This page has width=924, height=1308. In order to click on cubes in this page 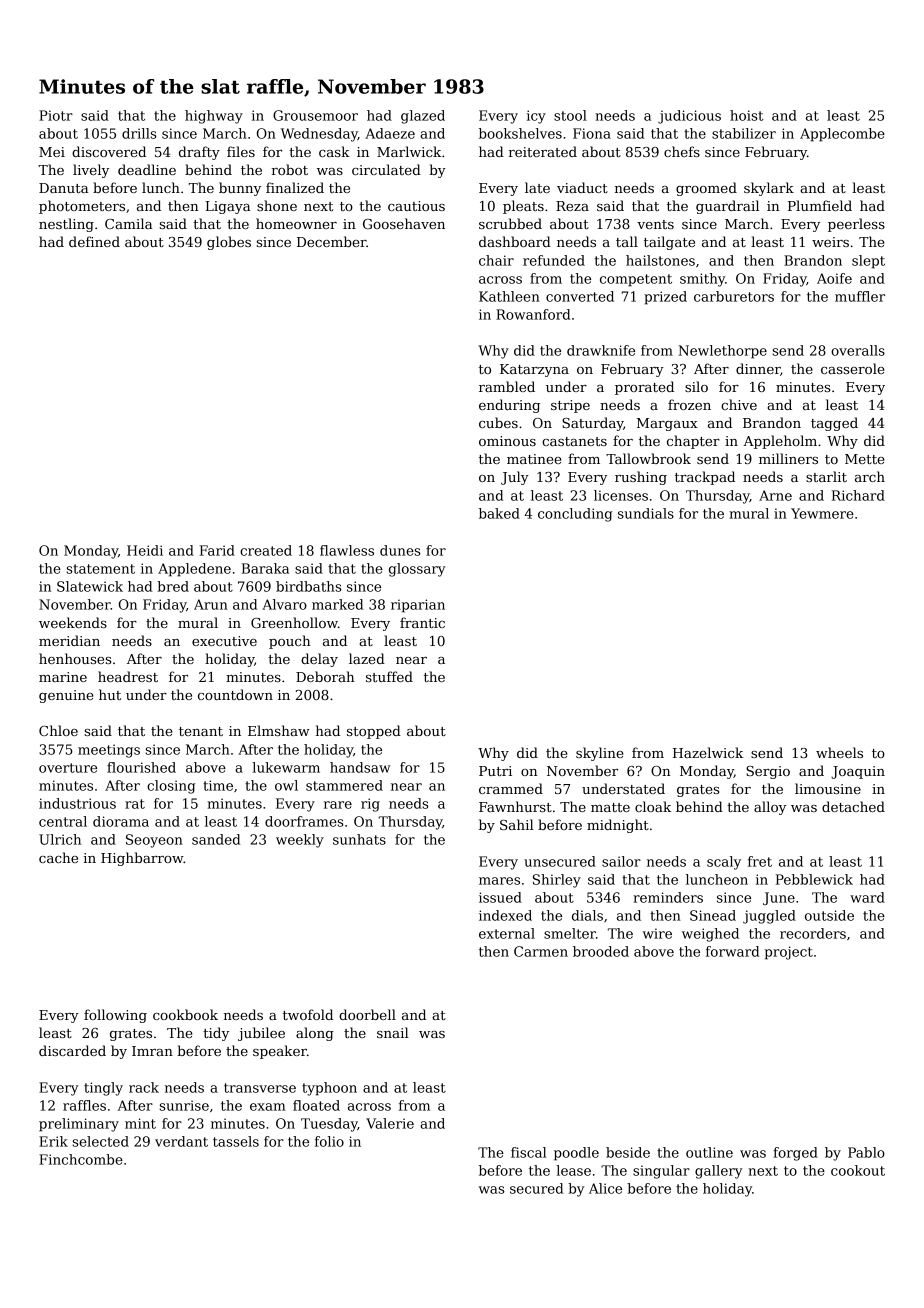, I will do `click(498, 422)`.
